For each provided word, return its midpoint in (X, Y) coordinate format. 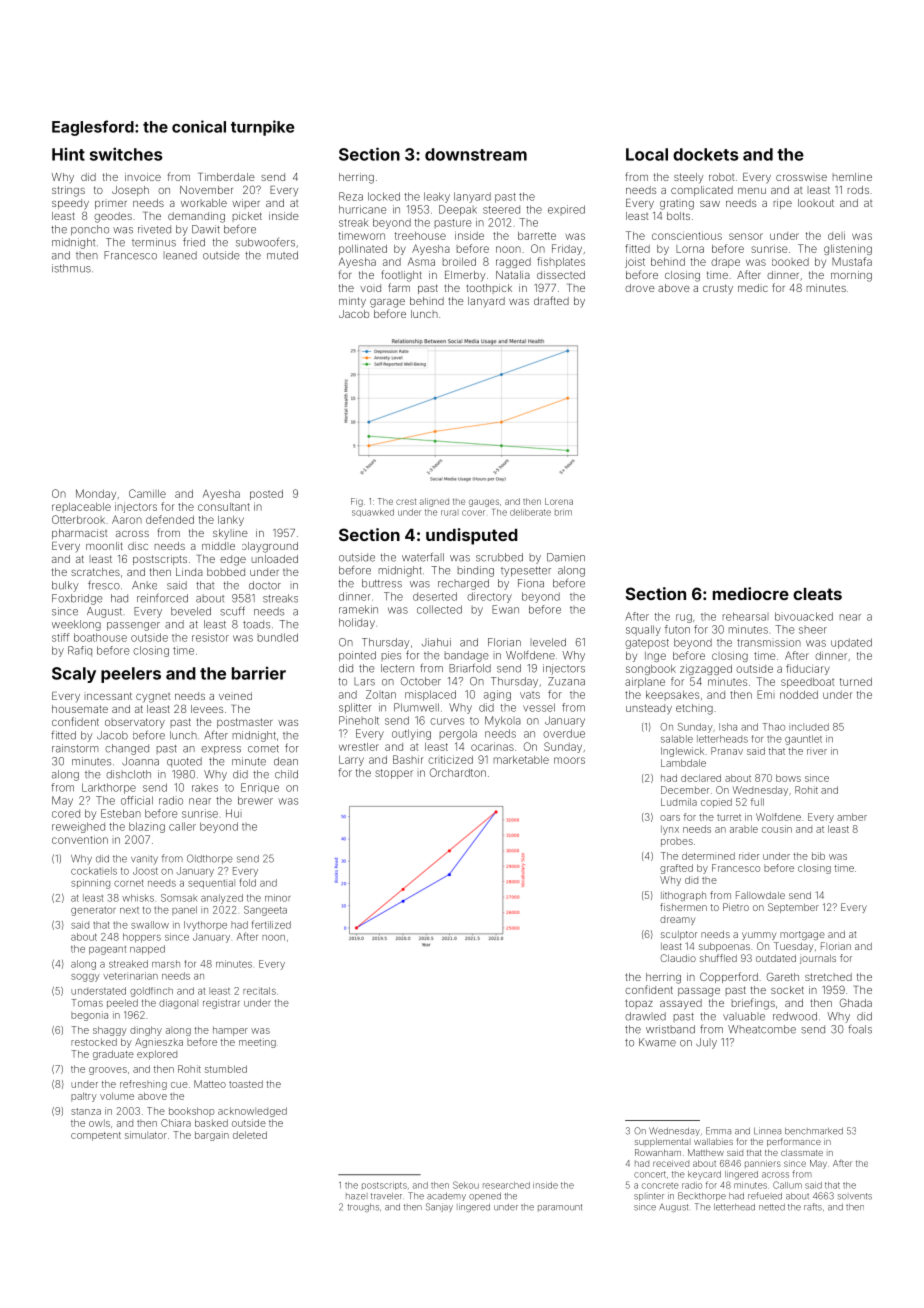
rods (858, 190)
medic (753, 288)
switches (126, 154)
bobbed (226, 572)
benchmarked (814, 1131)
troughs (363, 1208)
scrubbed (499, 557)
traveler (386, 1196)
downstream (476, 154)
